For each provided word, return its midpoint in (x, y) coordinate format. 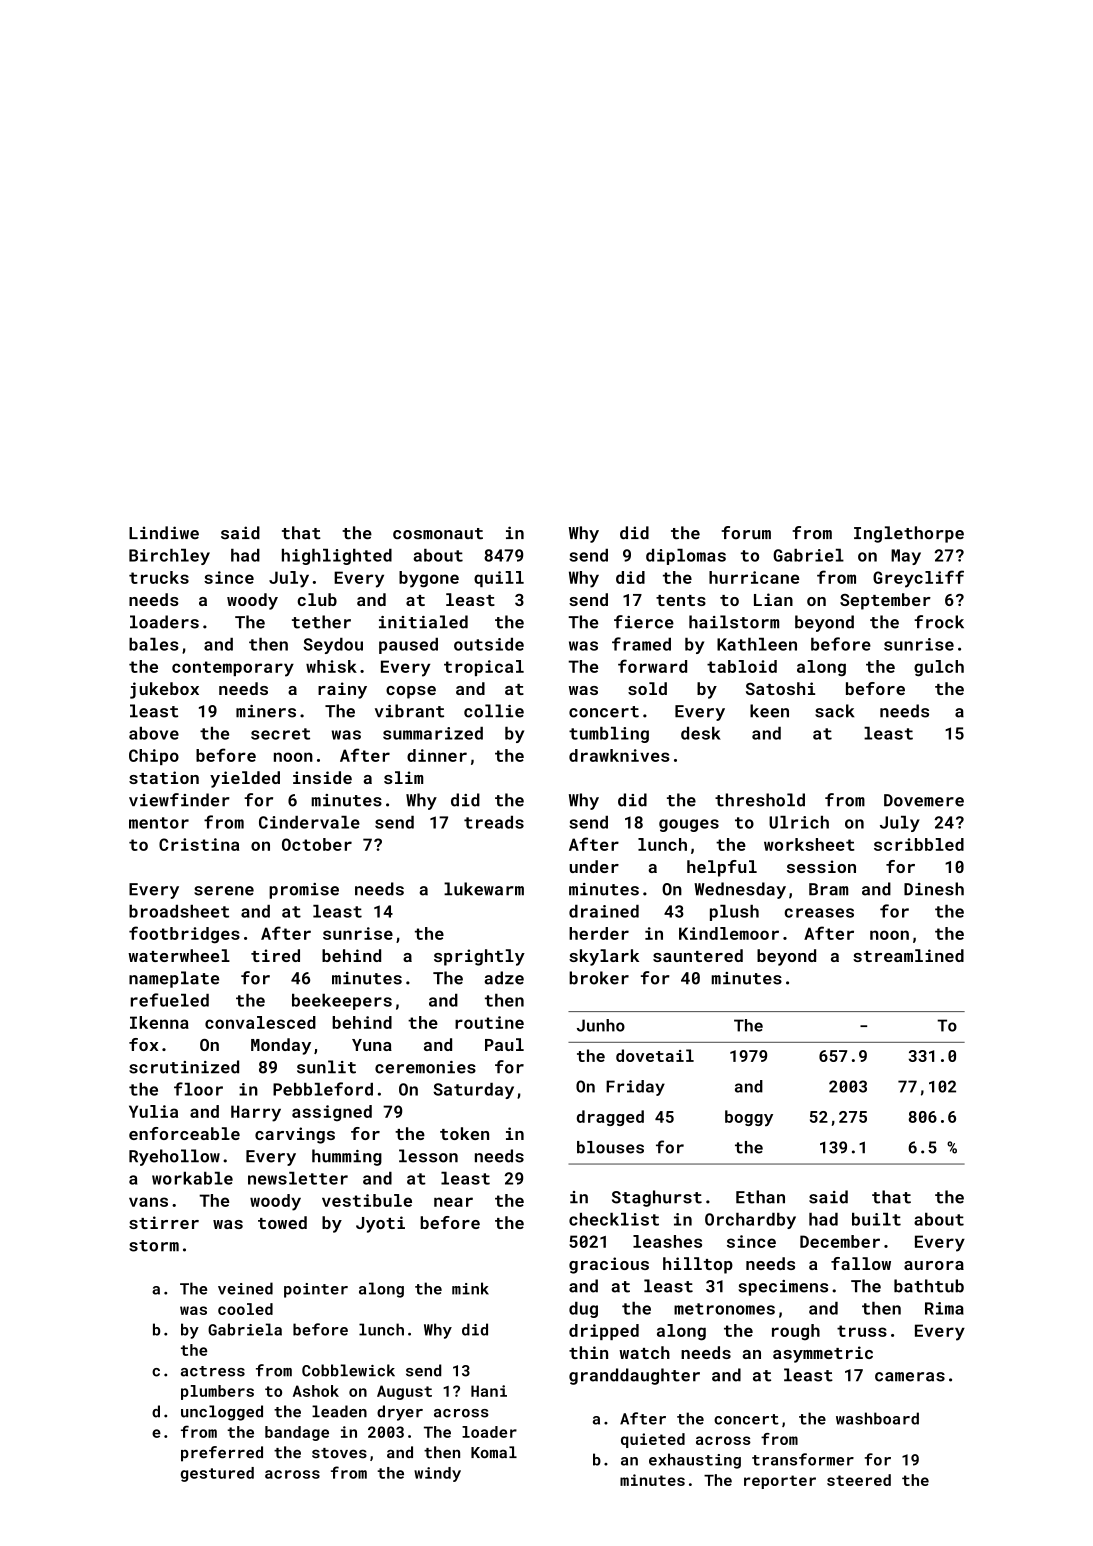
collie (494, 711)
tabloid (742, 666)
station (164, 777)
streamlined (908, 955)
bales (154, 644)
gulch (939, 668)
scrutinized (184, 1067)
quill (499, 579)
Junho (601, 1025)
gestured (217, 1474)
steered (859, 1480)
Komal (494, 1452)
